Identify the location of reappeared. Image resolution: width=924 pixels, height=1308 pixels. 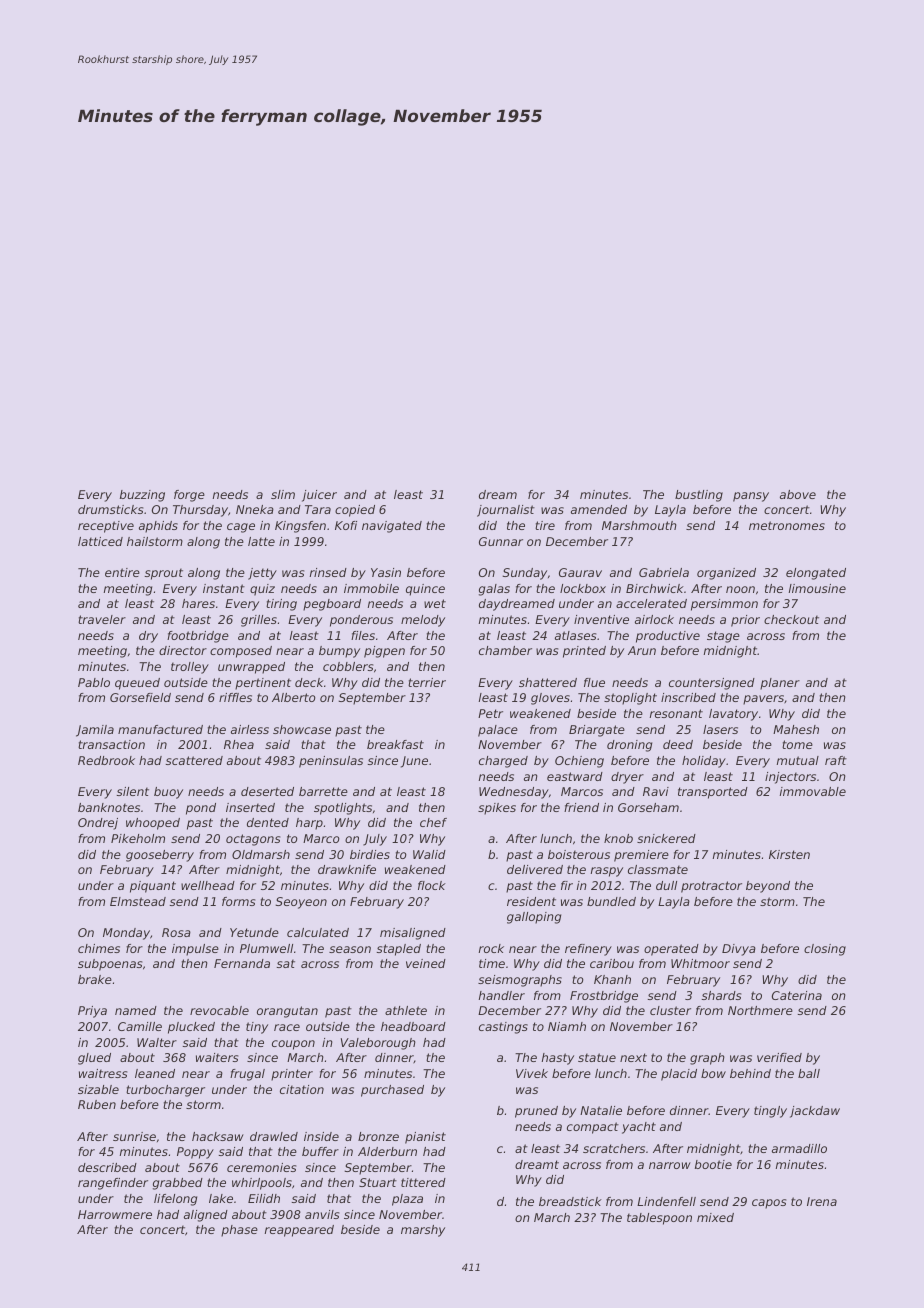
(299, 1231).
